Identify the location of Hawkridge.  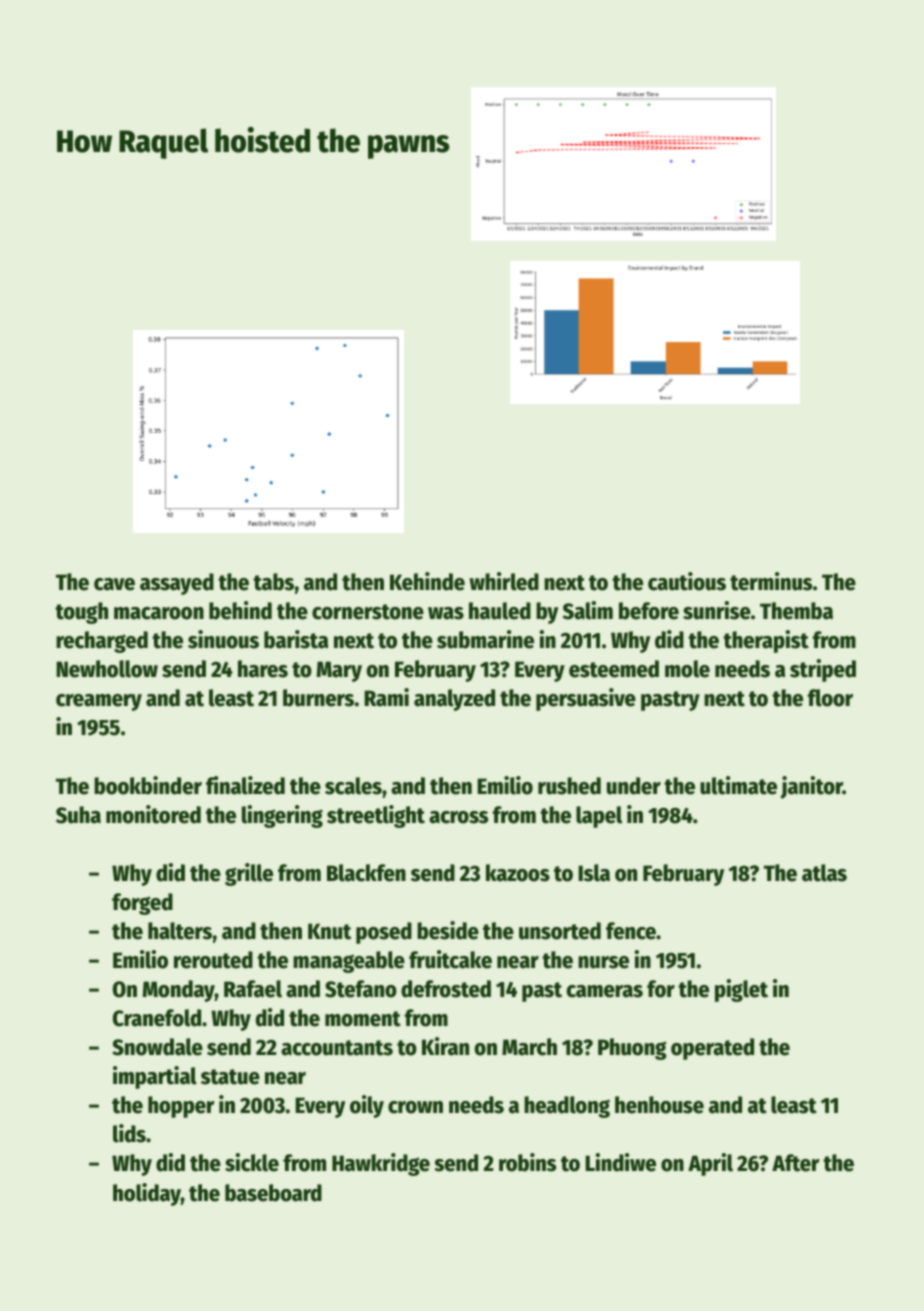
(381, 1164).
